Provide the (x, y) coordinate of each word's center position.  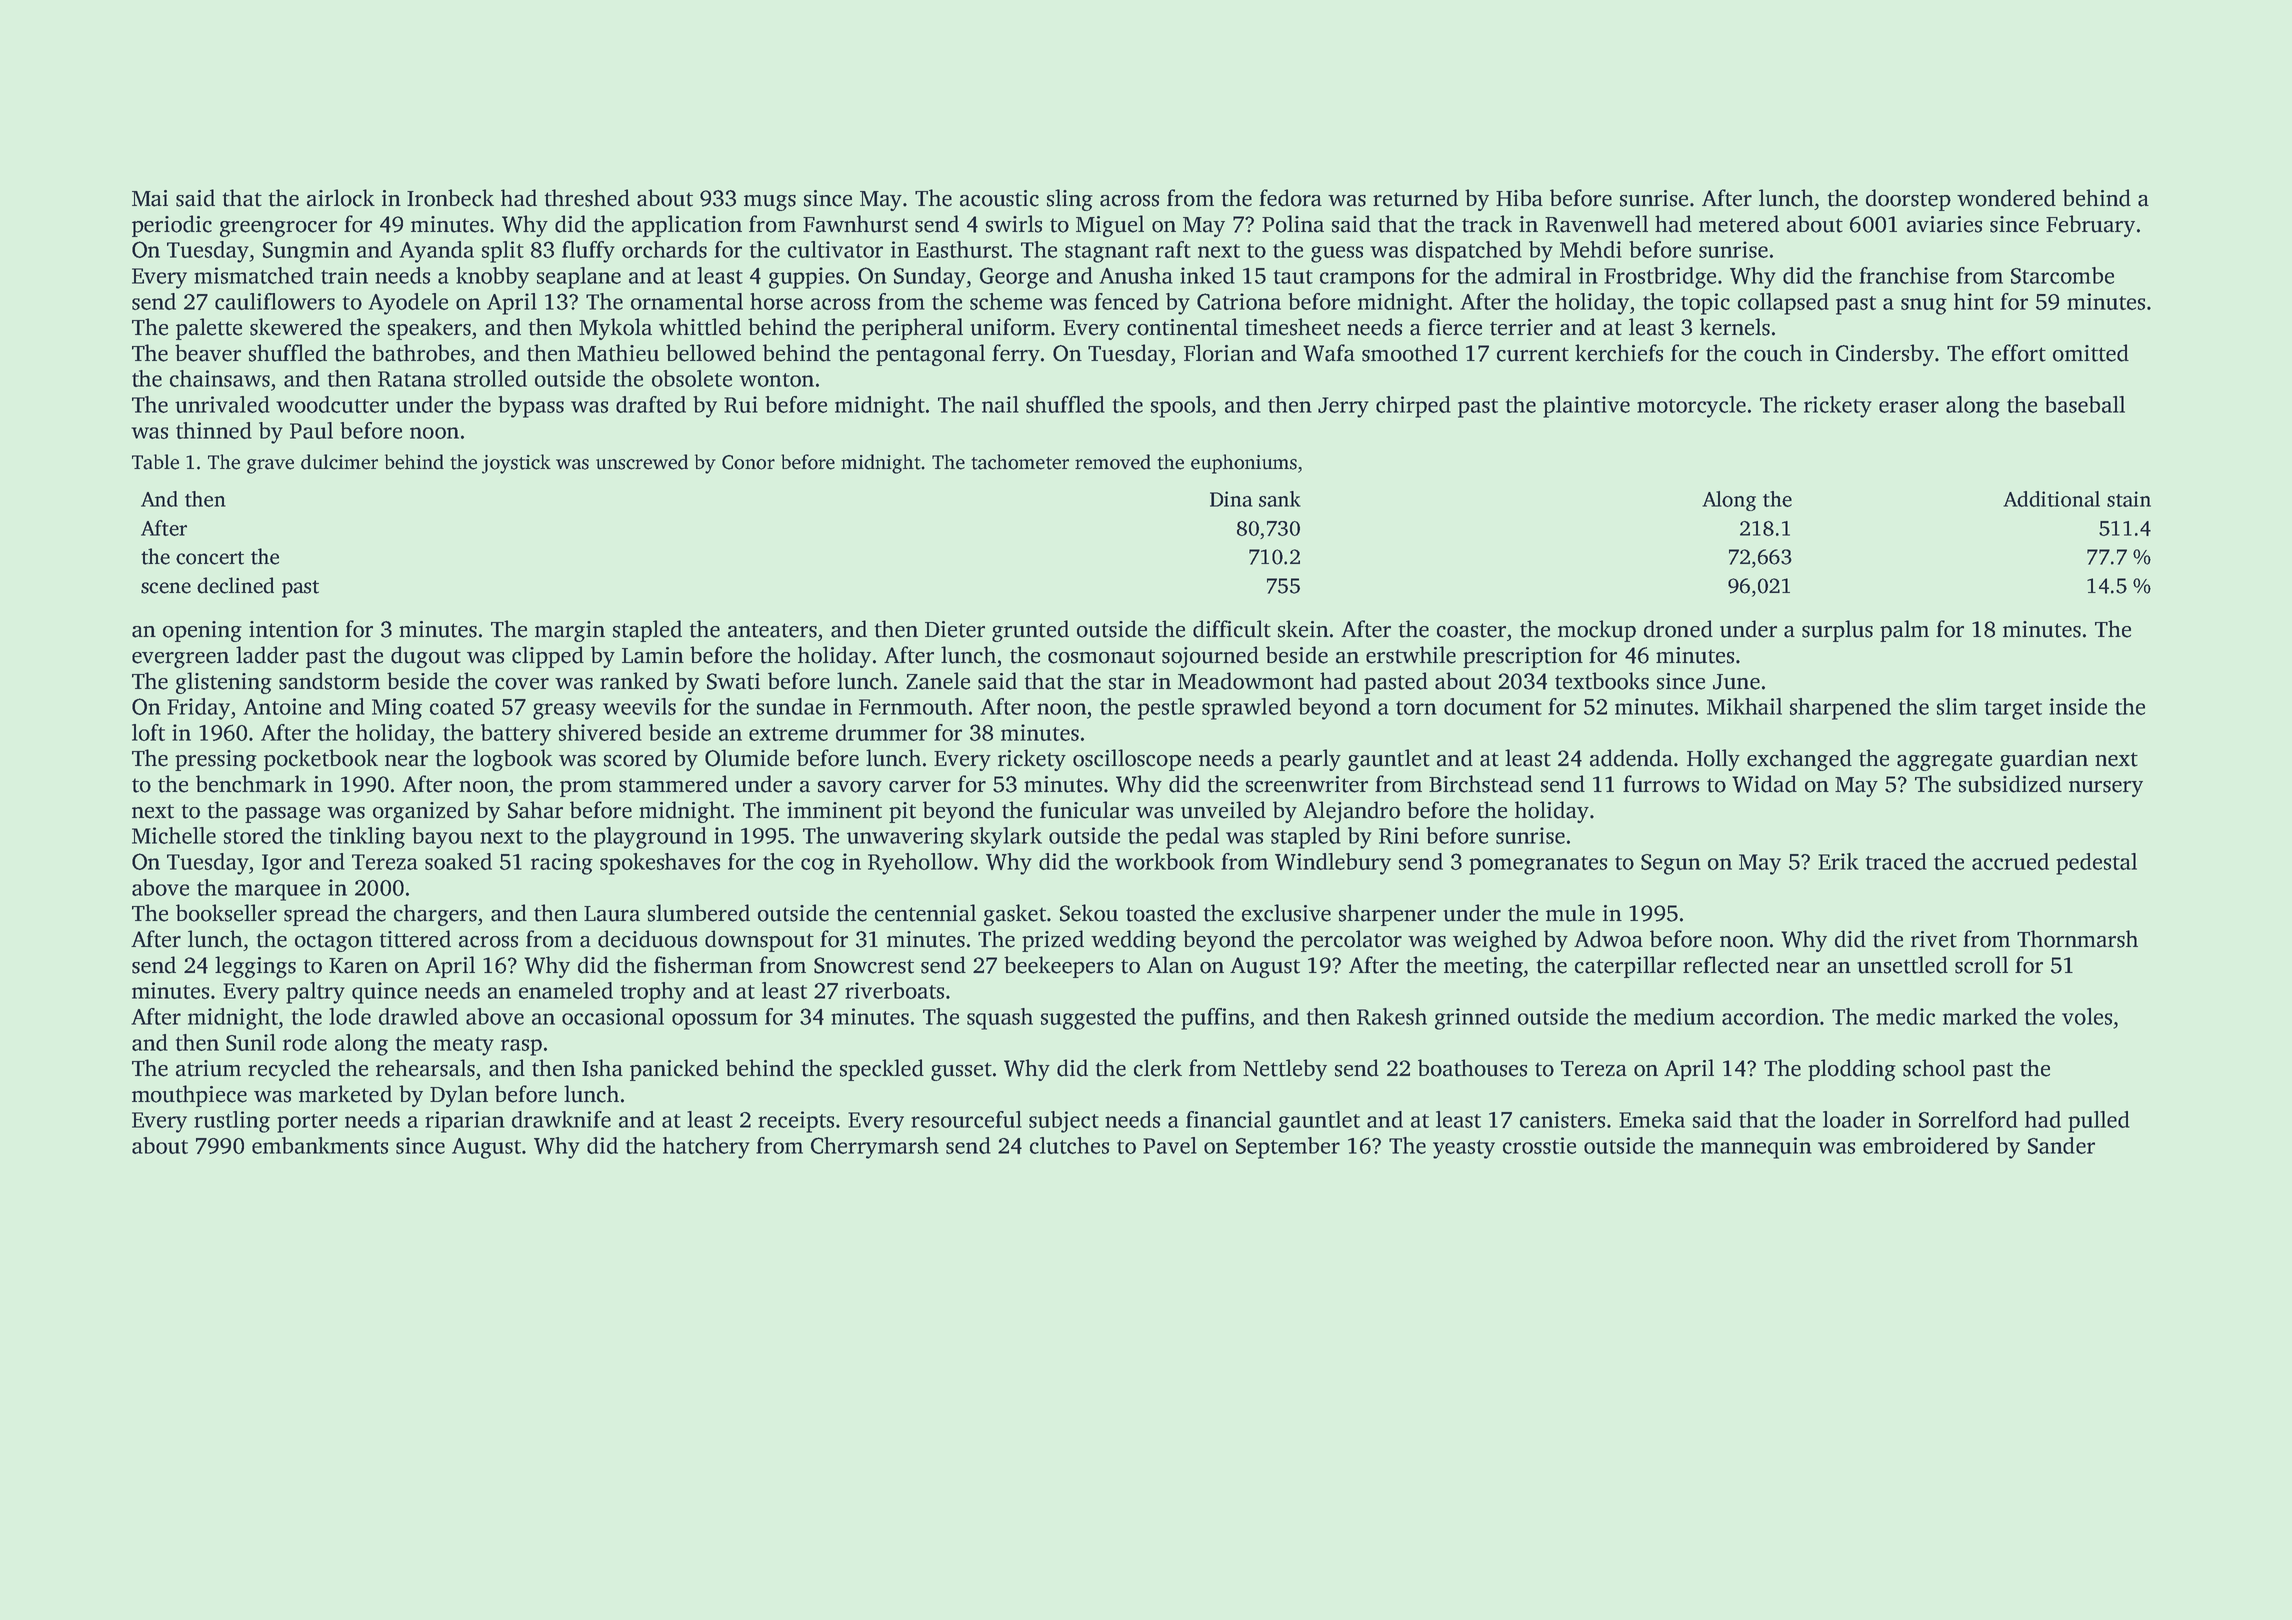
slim (1957, 706)
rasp (521, 1047)
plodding (1852, 1070)
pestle (1166, 709)
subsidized (2010, 784)
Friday (198, 709)
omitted (2091, 353)
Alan (1170, 965)
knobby (492, 278)
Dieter (955, 629)
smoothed (1410, 353)
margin (570, 631)
